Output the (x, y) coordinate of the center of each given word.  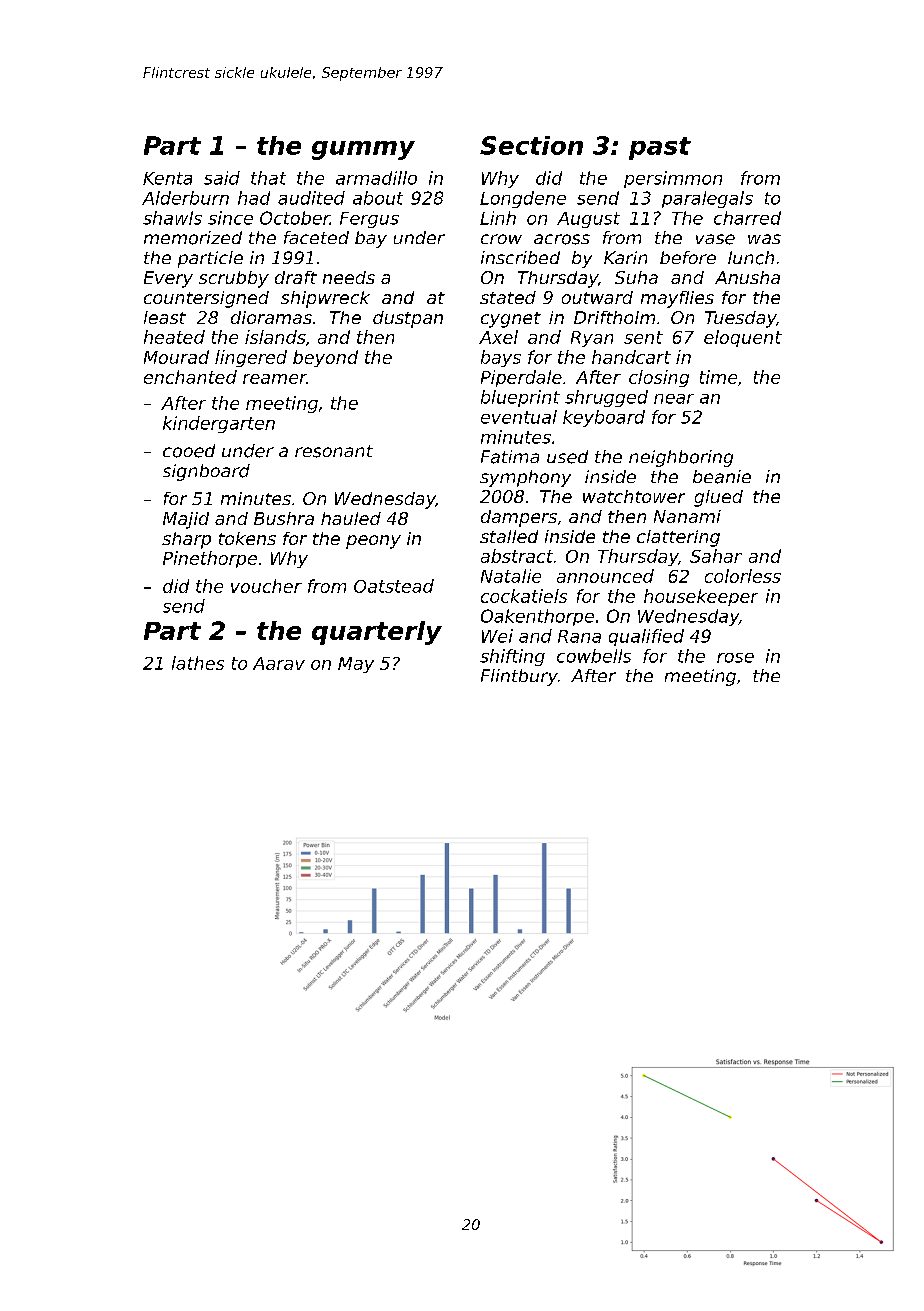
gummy (363, 150)
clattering (678, 538)
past (660, 148)
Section (531, 145)
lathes (198, 663)
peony (373, 542)
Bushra (284, 518)
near (674, 399)
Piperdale (521, 378)
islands (275, 337)
